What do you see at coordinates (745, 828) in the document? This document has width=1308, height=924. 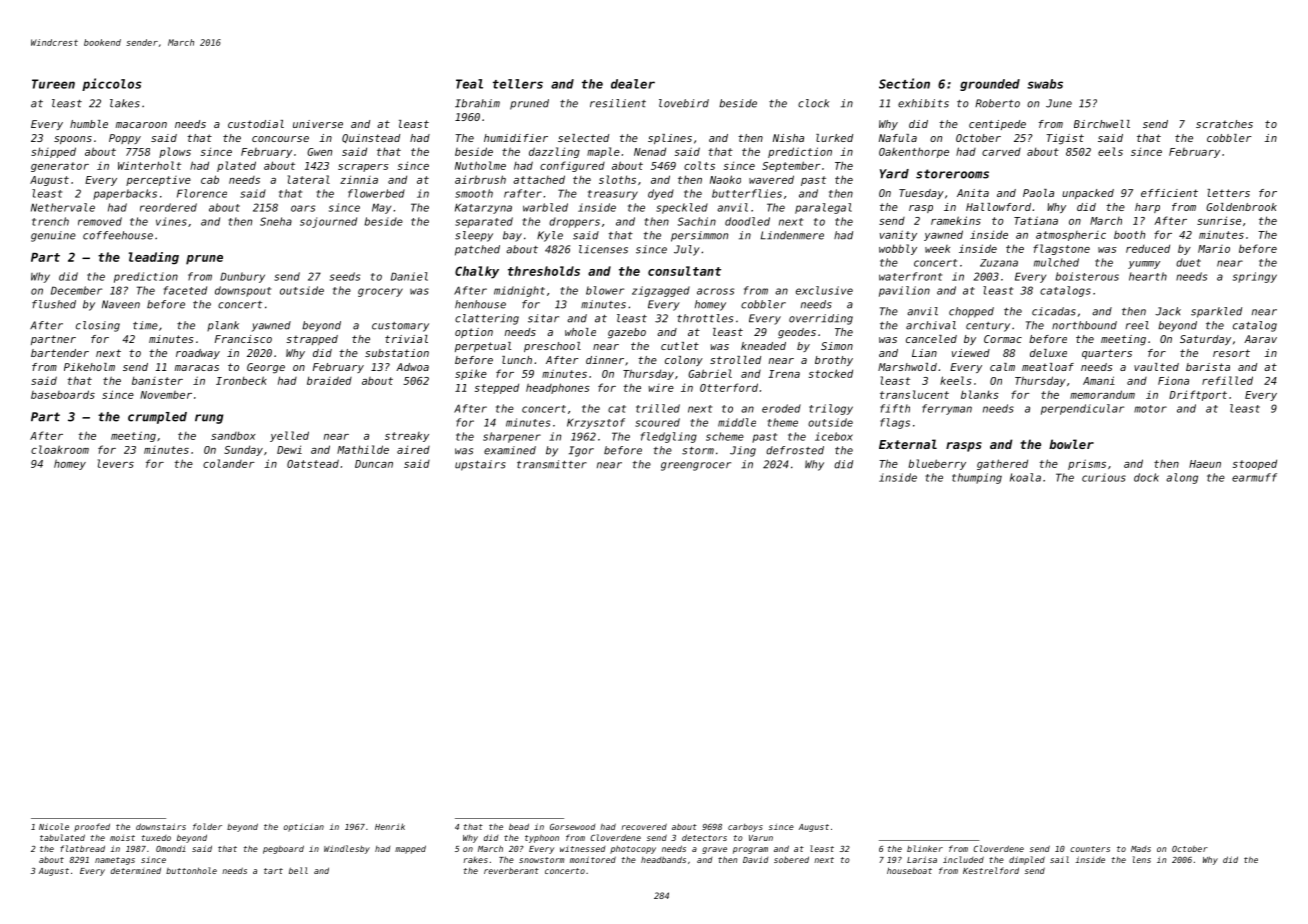 I see `carboys` at bounding box center [745, 828].
